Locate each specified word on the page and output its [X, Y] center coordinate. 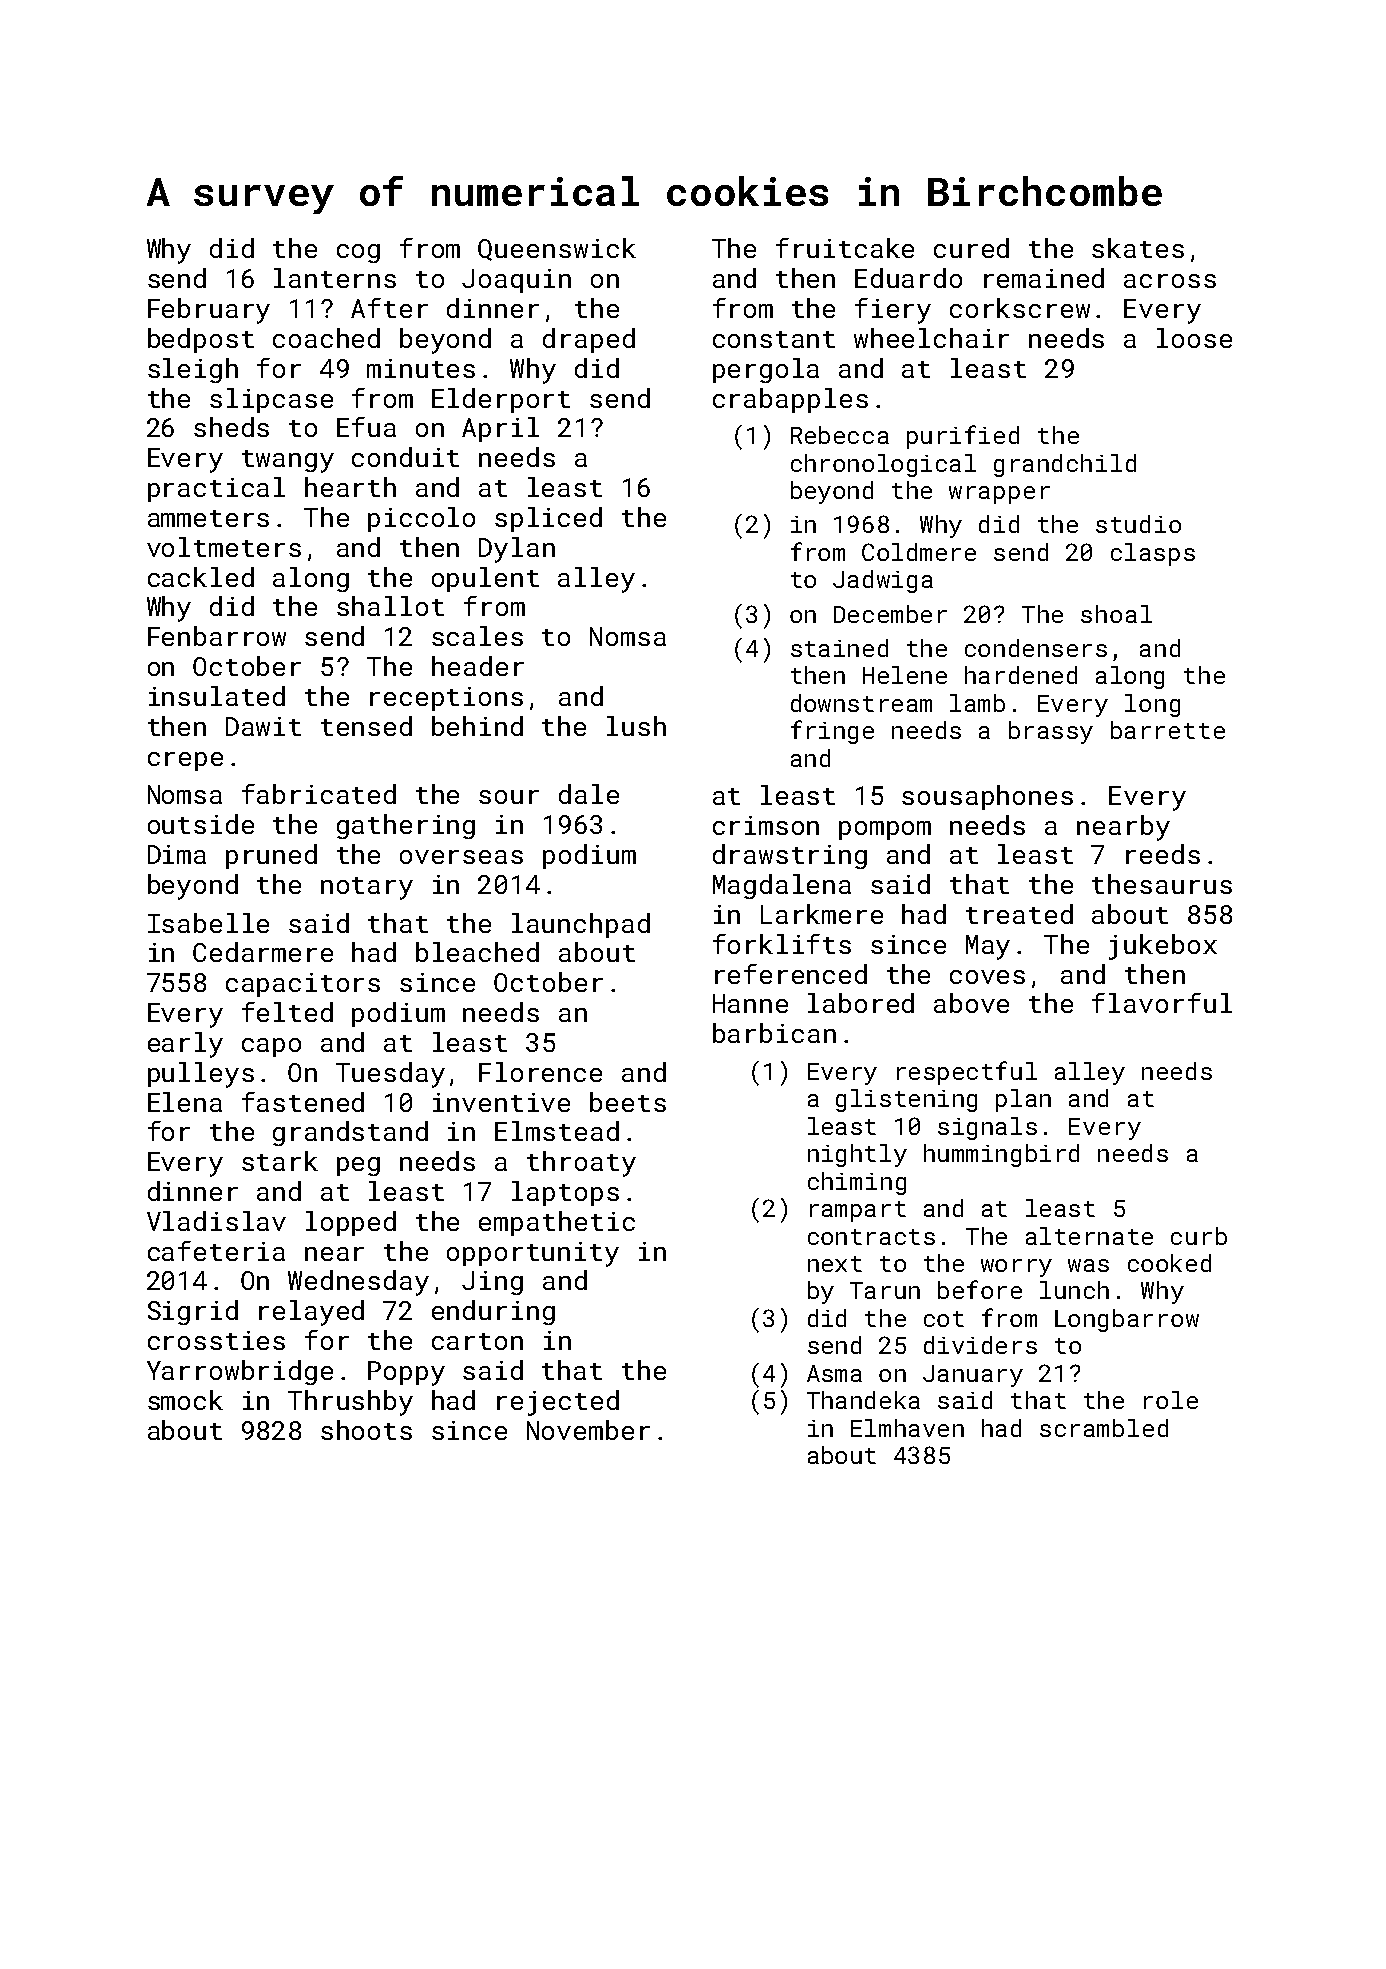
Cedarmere [263, 952]
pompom [885, 830]
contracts [871, 1237]
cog [358, 253]
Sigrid [193, 1312]
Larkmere [822, 914]
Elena [185, 1102]
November [588, 1430]
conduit [405, 457]
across [1170, 281]
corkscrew [1020, 308]
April [500, 429]
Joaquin [516, 281]
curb [1199, 1236]
